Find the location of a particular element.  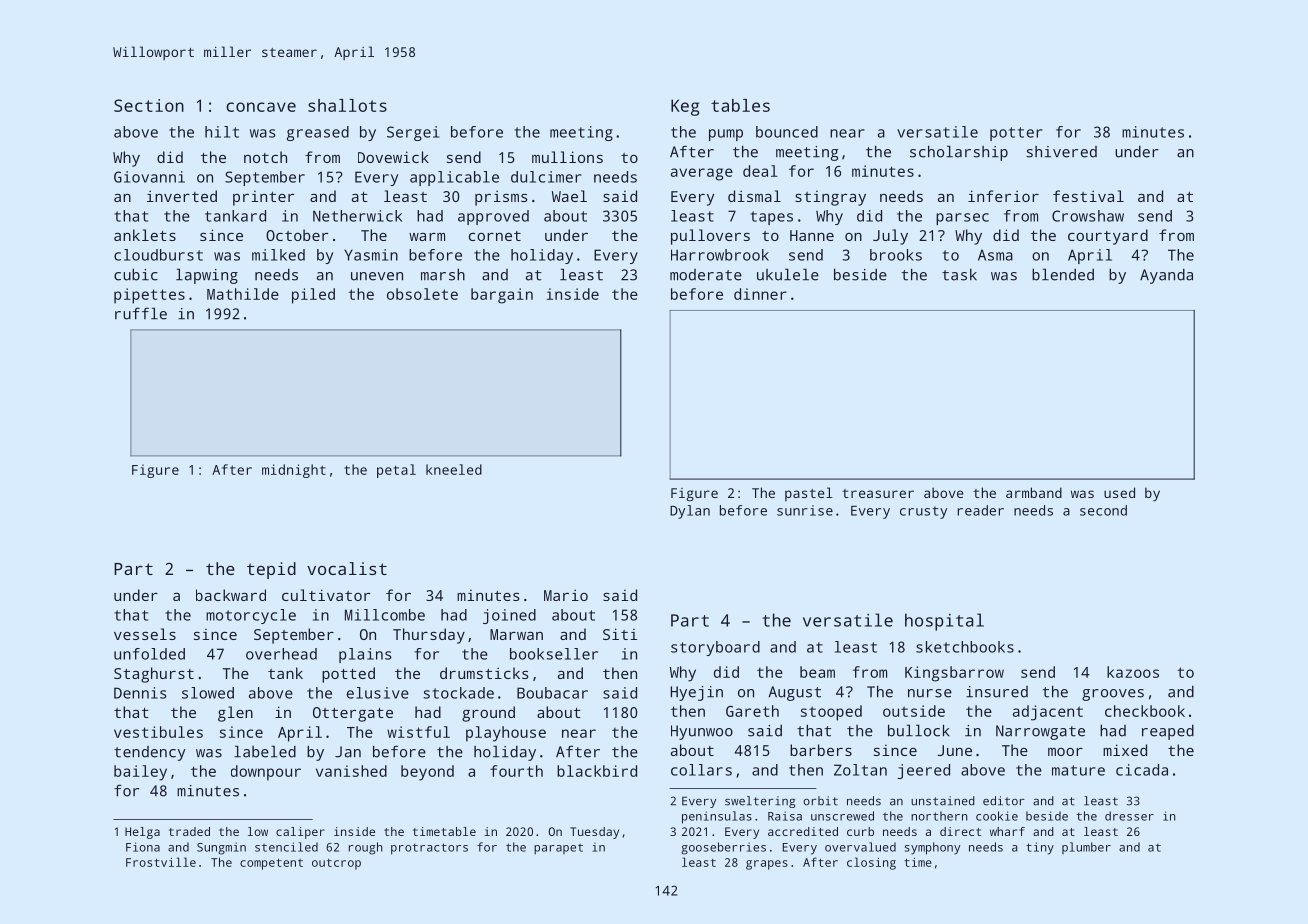

fourth is located at coordinates (516, 771).
